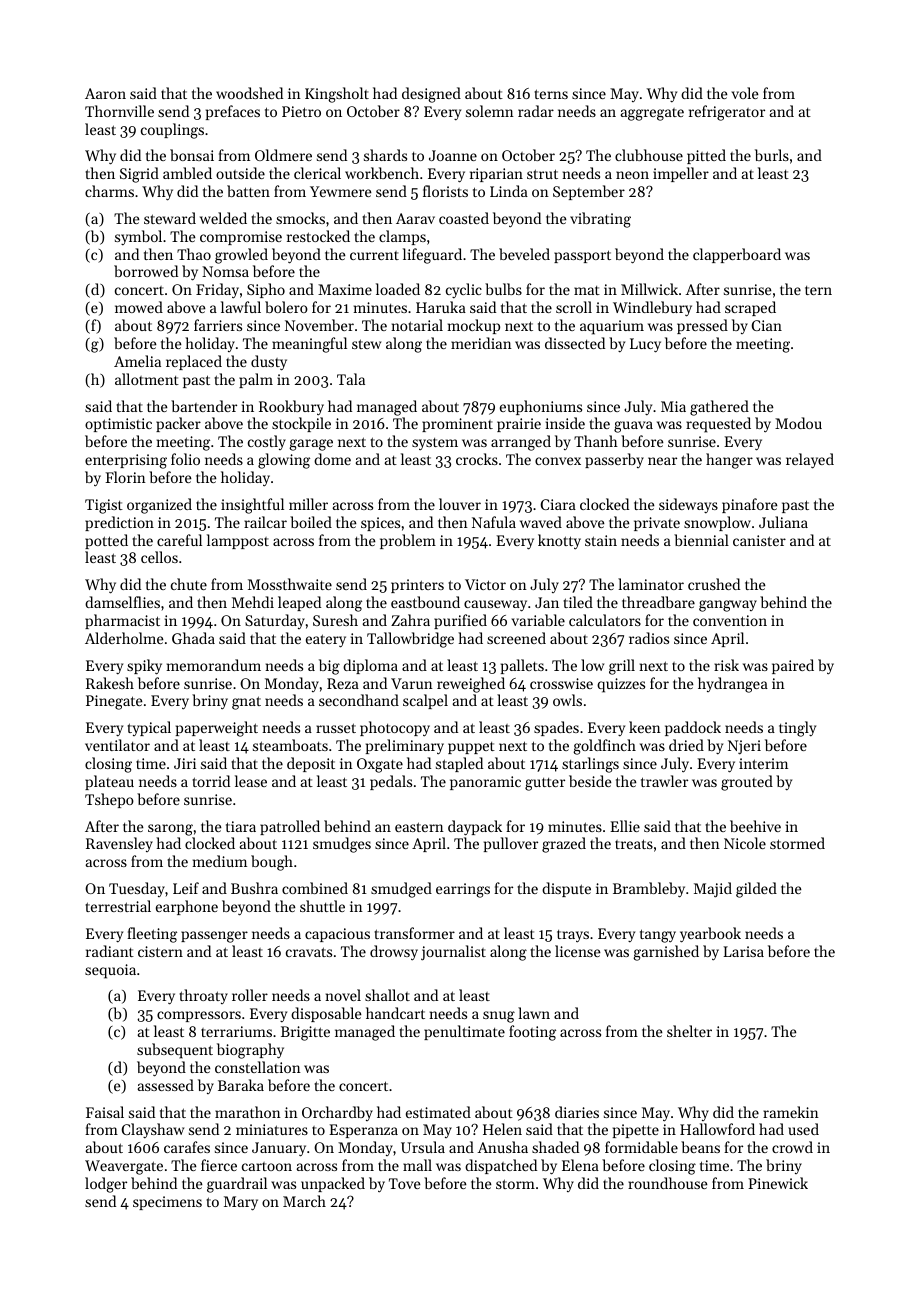  I want to click on biography, so click(250, 1051).
